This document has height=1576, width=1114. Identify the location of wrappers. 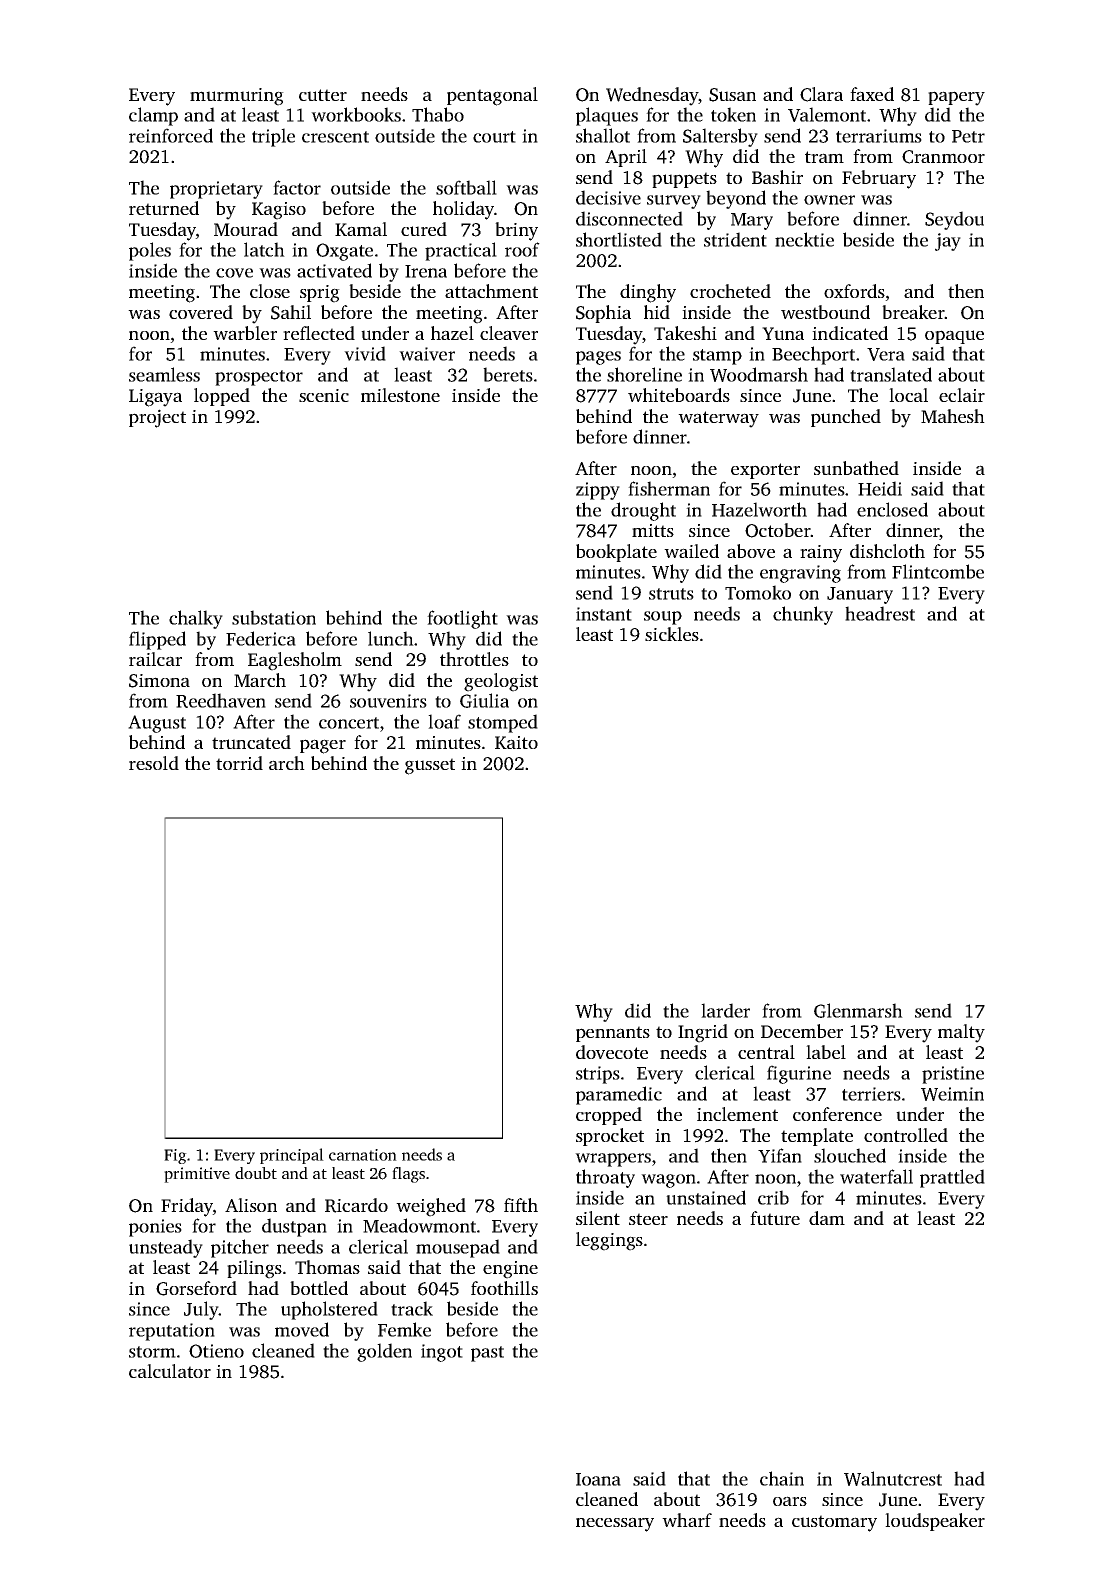
(613, 1160).
